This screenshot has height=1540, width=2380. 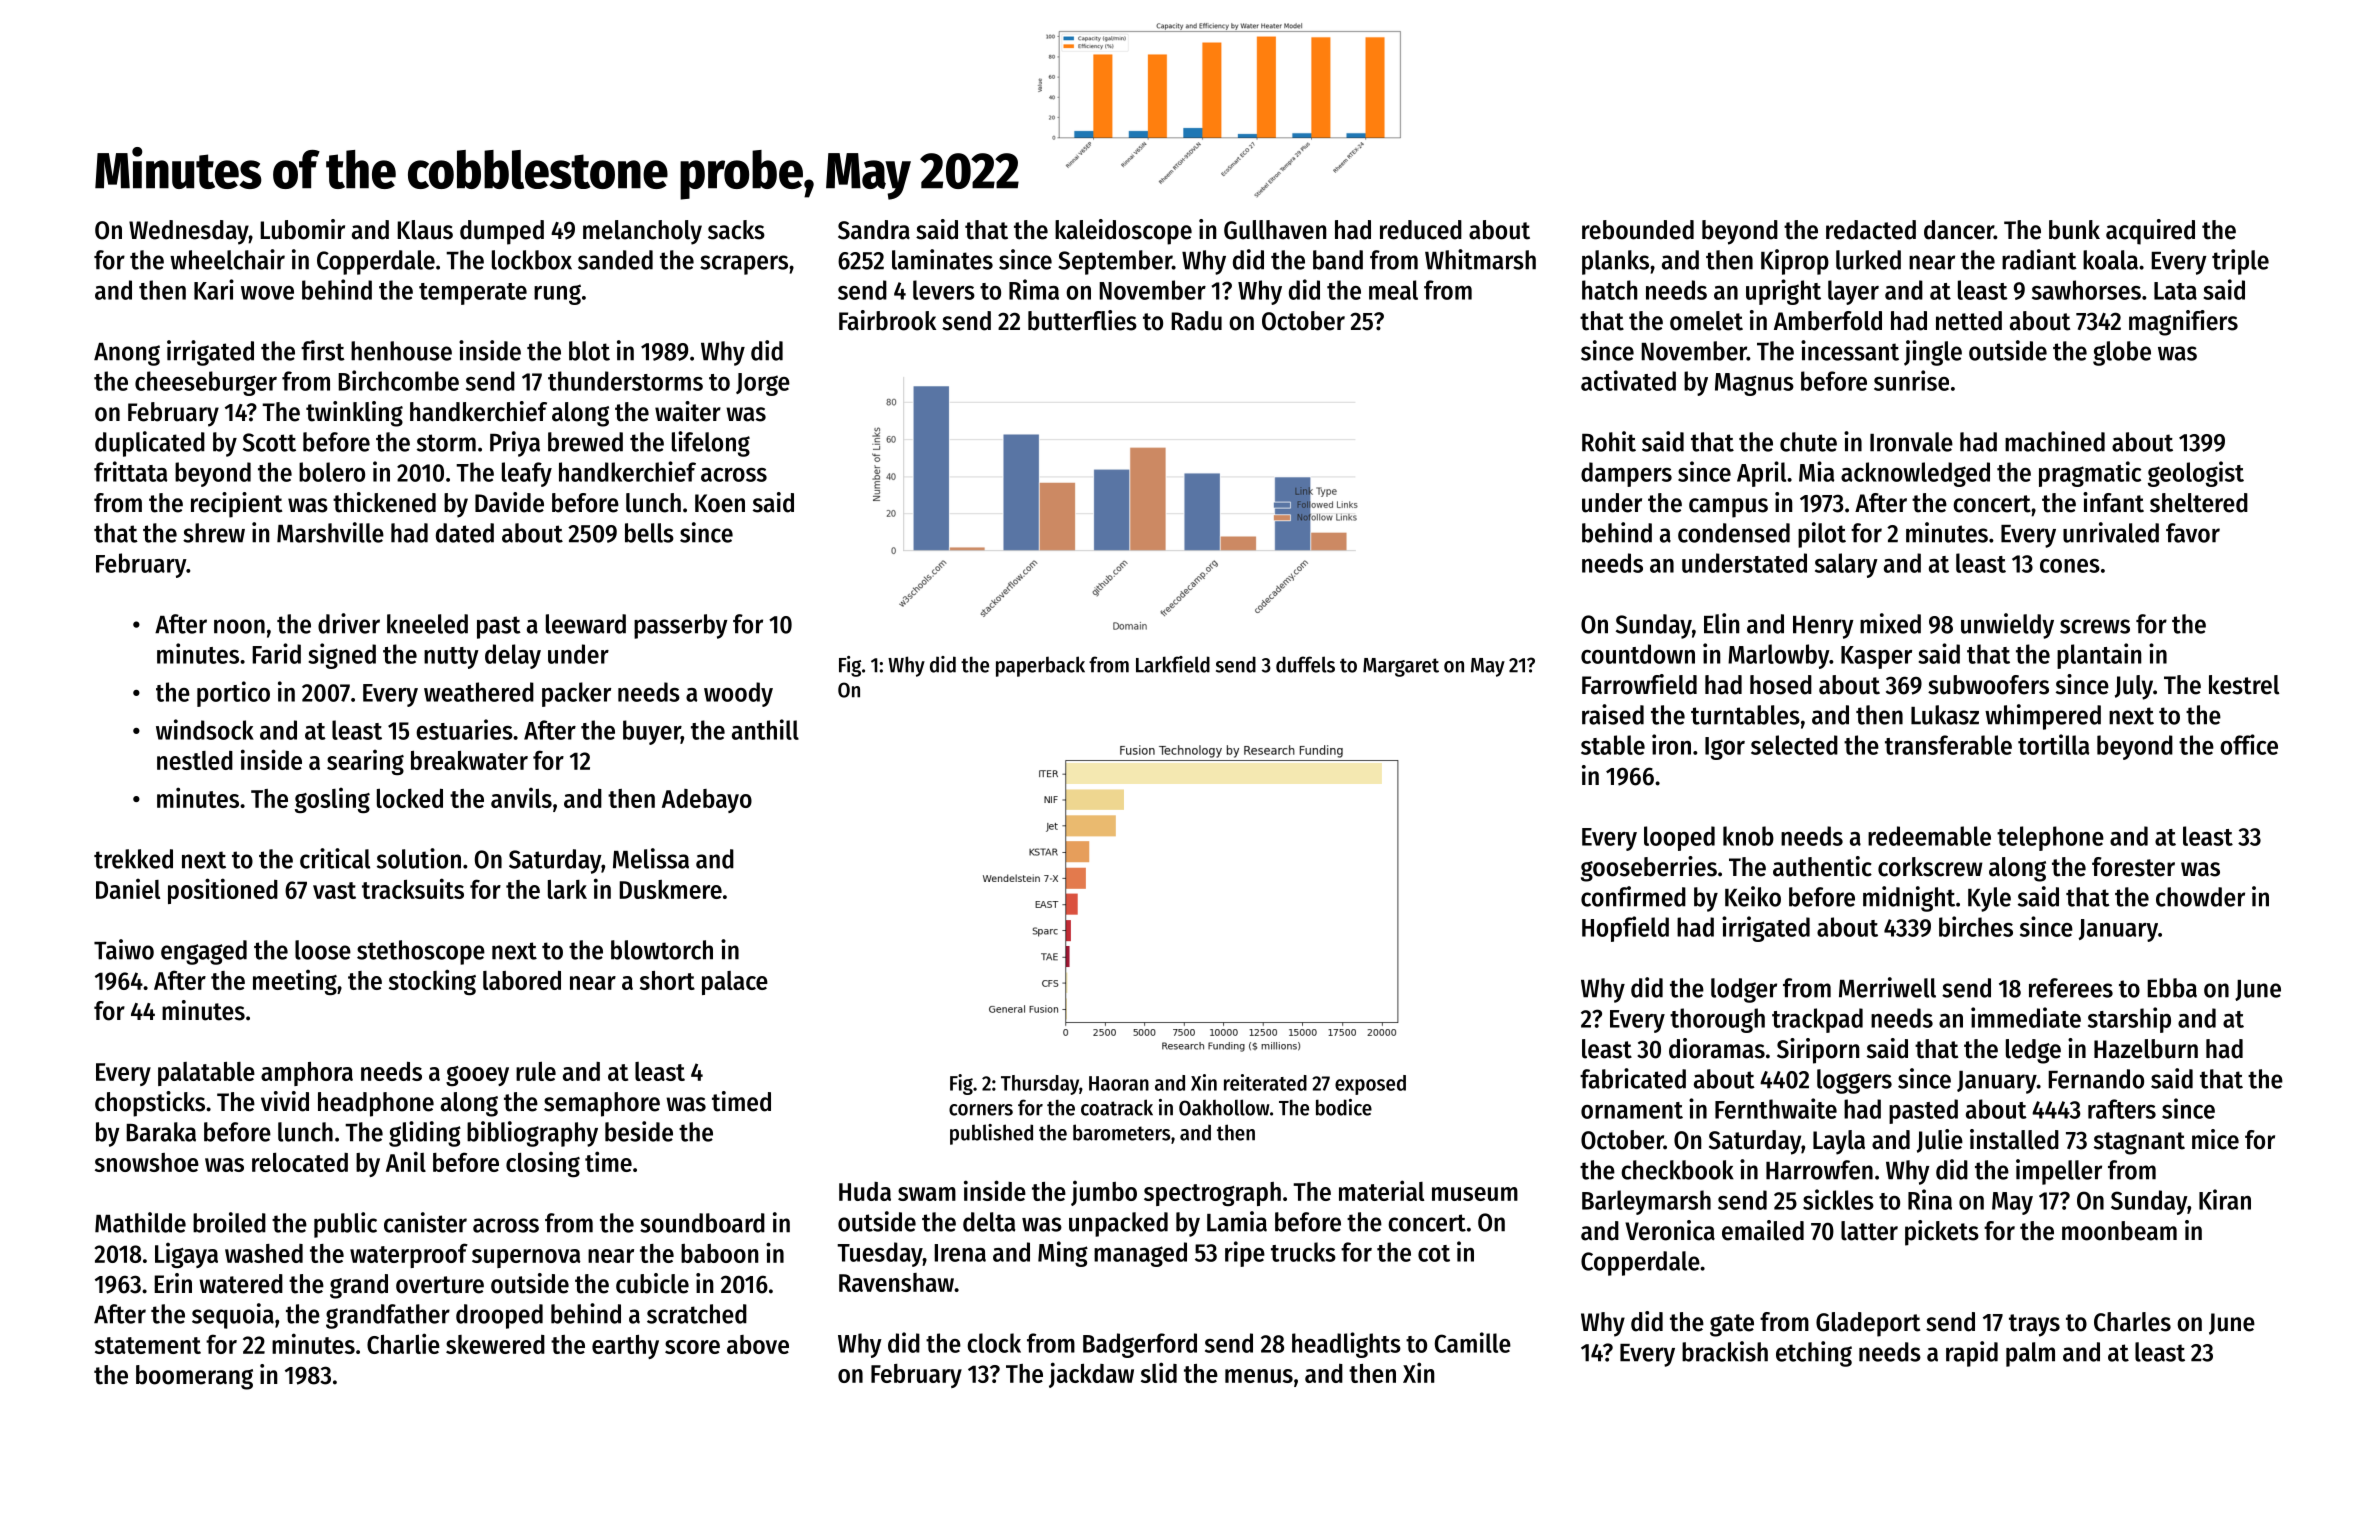 I want to click on positioned, so click(x=223, y=891).
